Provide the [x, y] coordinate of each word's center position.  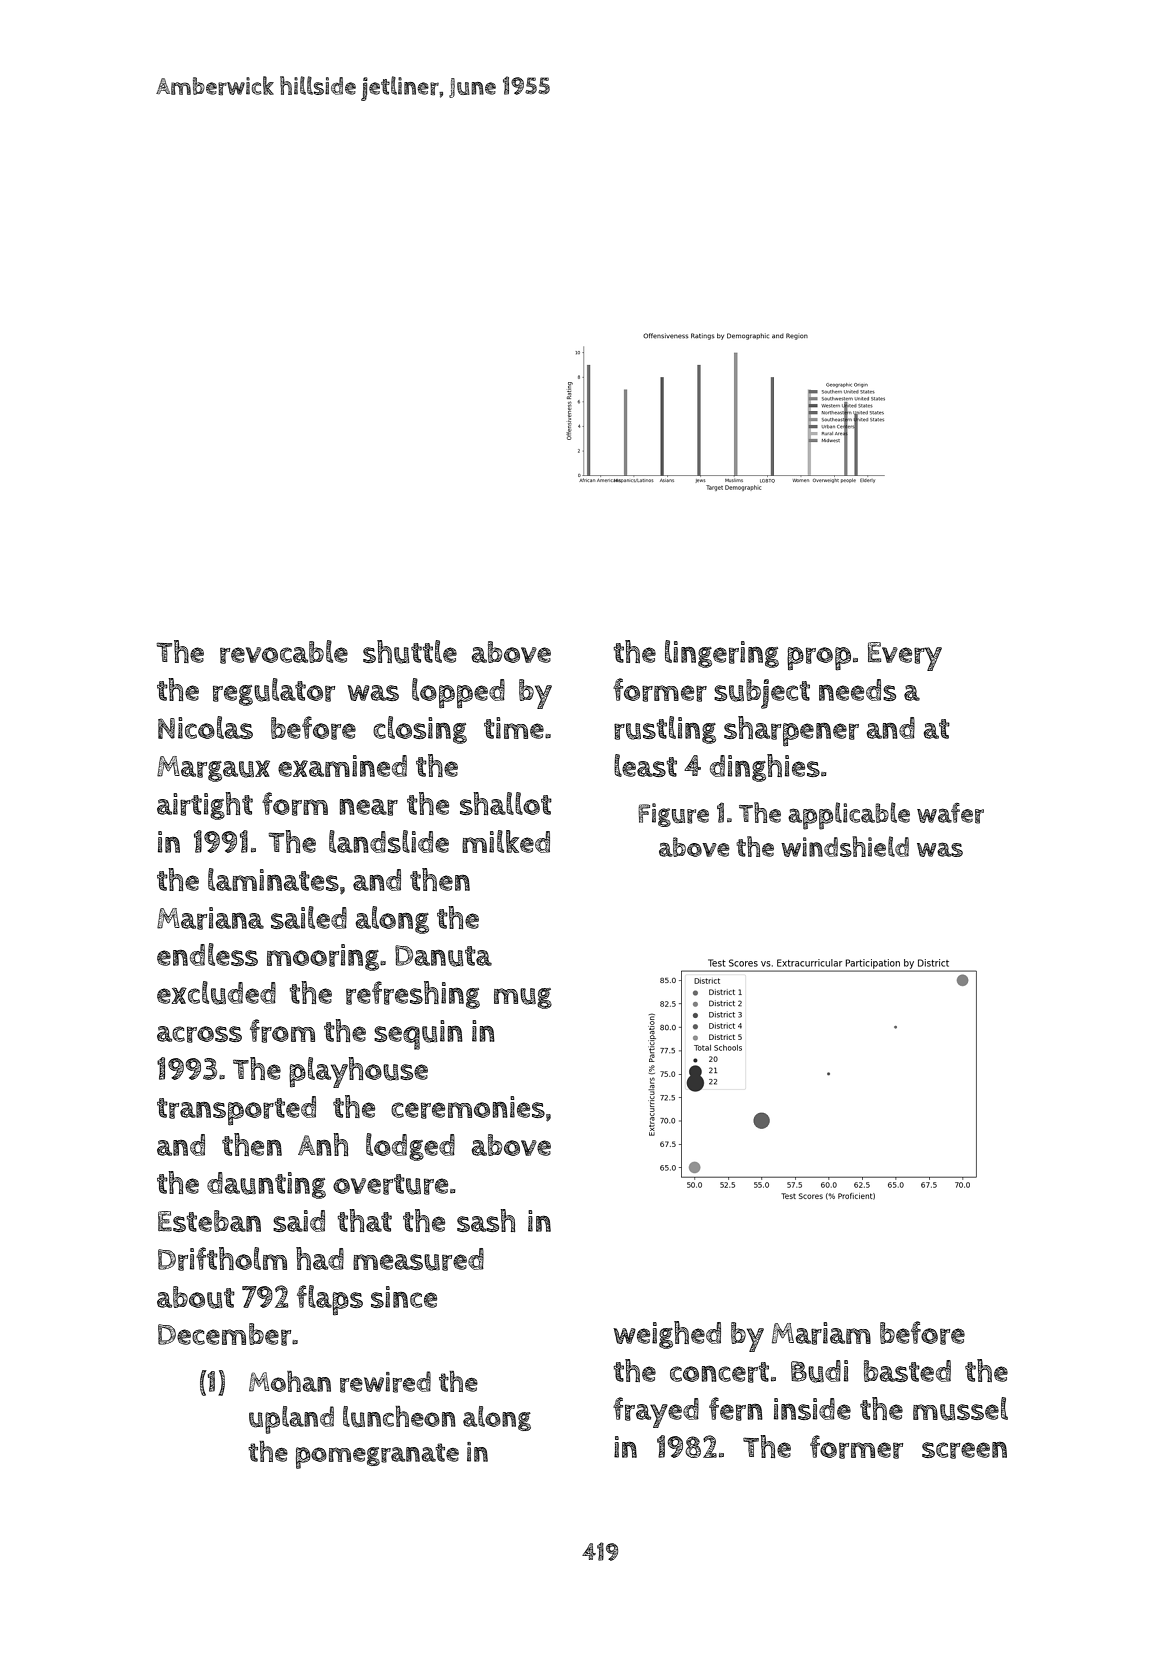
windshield [845, 846]
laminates [273, 879]
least [645, 765]
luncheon [399, 1417]
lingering [722, 654]
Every [905, 656]
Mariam [821, 1333]
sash [486, 1220]
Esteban [209, 1221]
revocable [284, 652]
